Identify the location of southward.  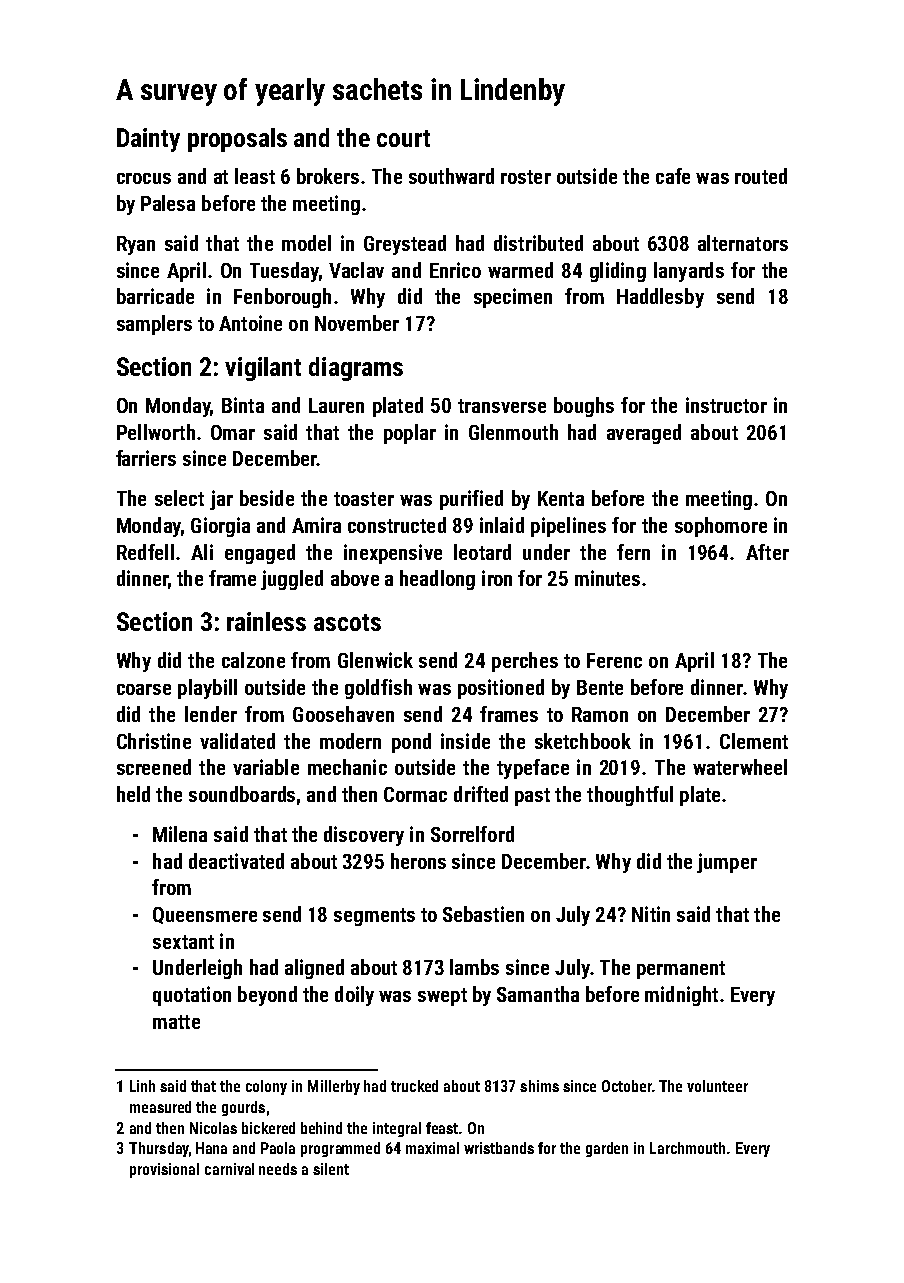
(451, 176).
